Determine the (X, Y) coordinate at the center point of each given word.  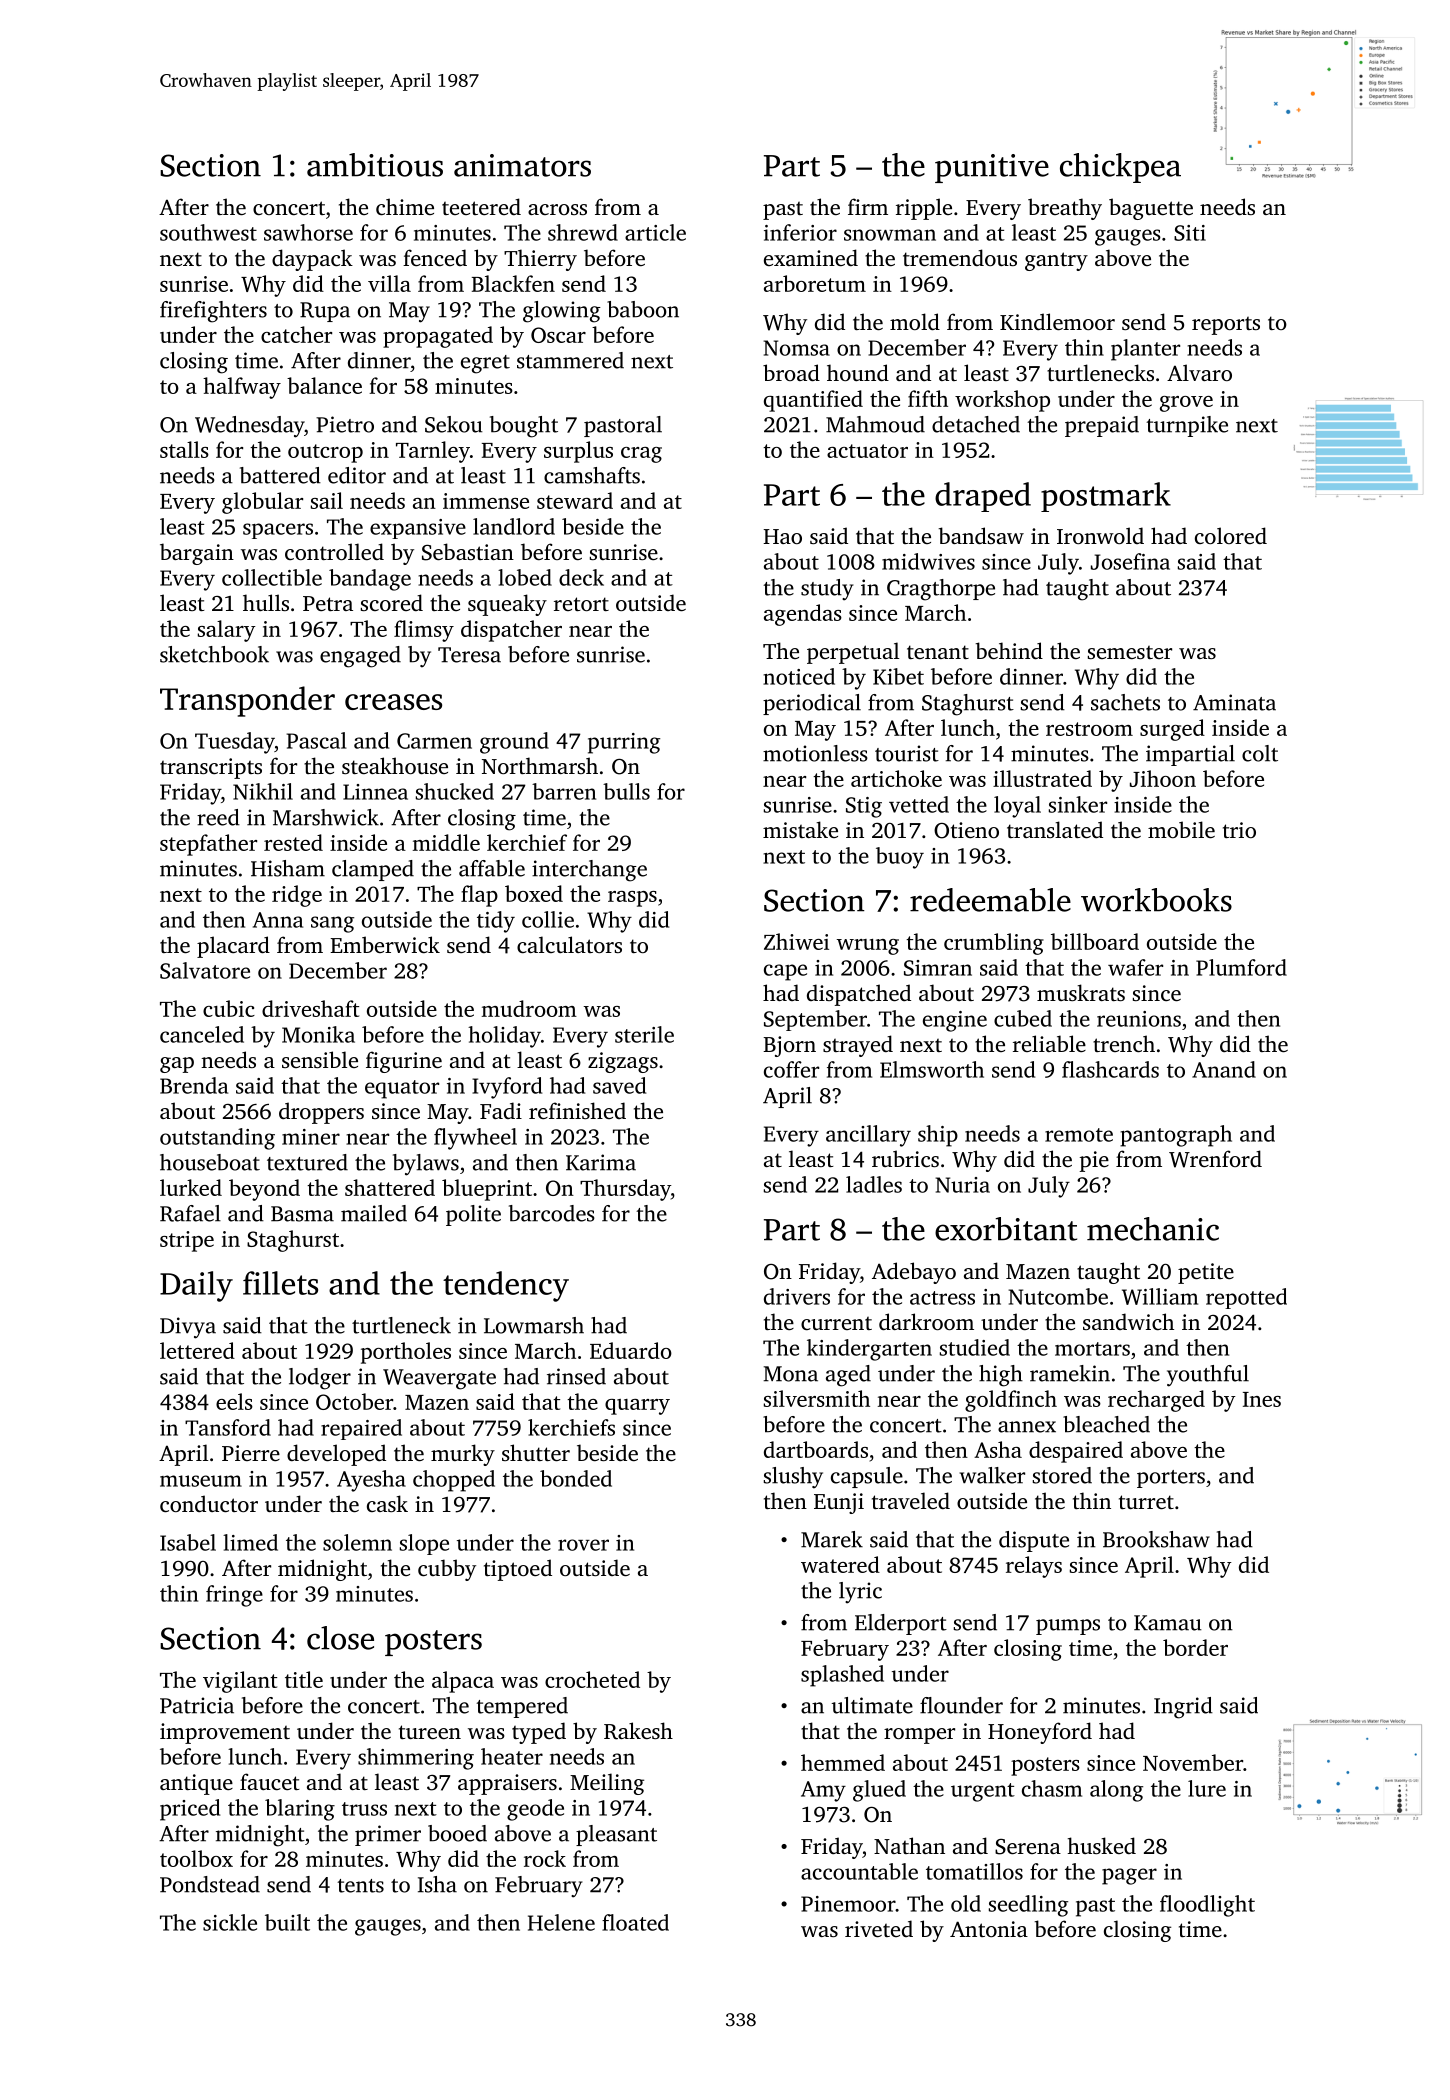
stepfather (208, 845)
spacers (278, 531)
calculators (569, 944)
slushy (793, 1478)
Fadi (501, 1110)
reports (1226, 326)
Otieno (966, 830)
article (655, 232)
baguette (1151, 209)
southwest (208, 232)
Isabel (188, 1542)
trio (1239, 830)
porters (1171, 1479)
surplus (578, 452)
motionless (815, 753)
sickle (230, 1922)
